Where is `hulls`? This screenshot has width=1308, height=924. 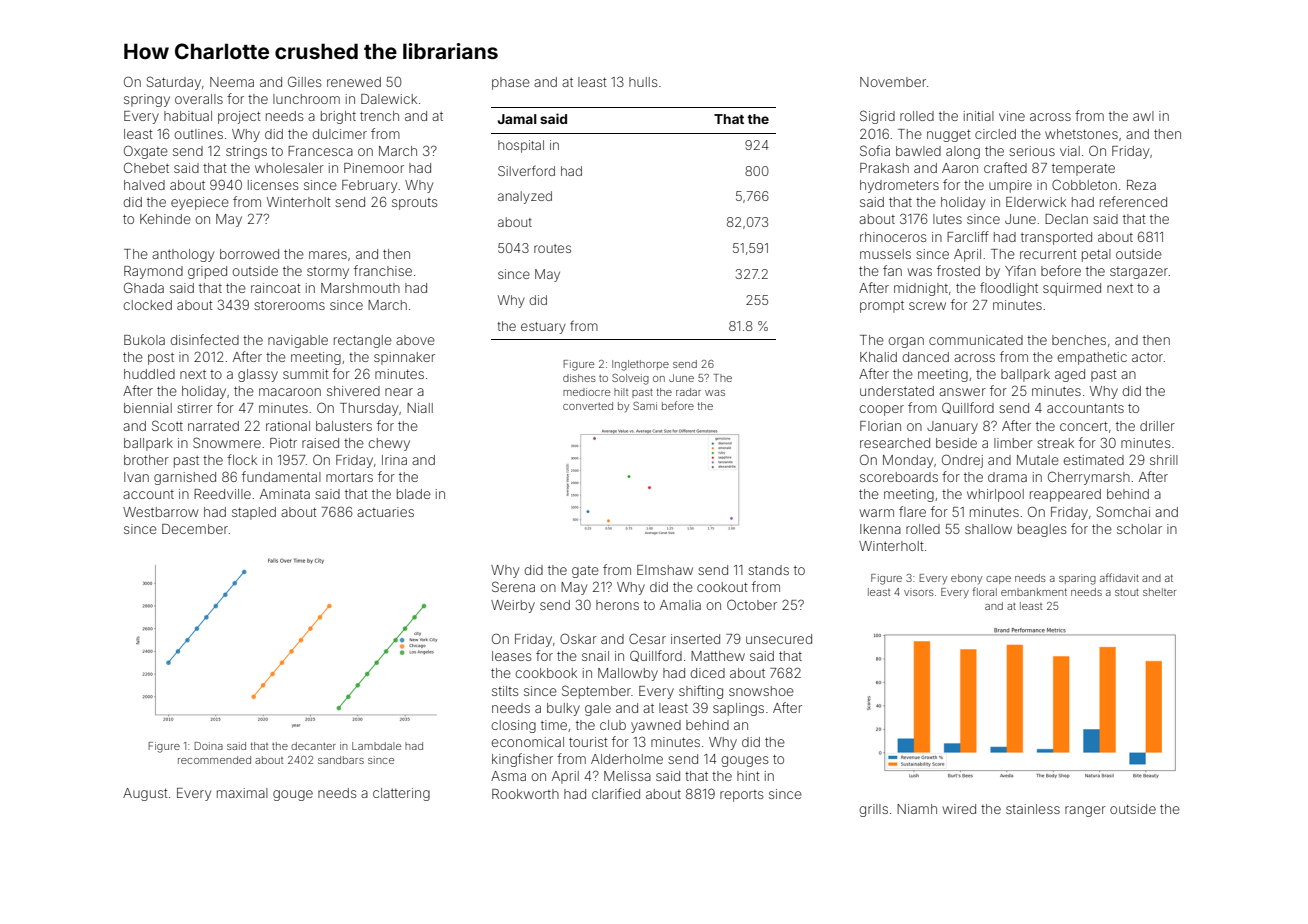 hulls is located at coordinates (643, 82).
